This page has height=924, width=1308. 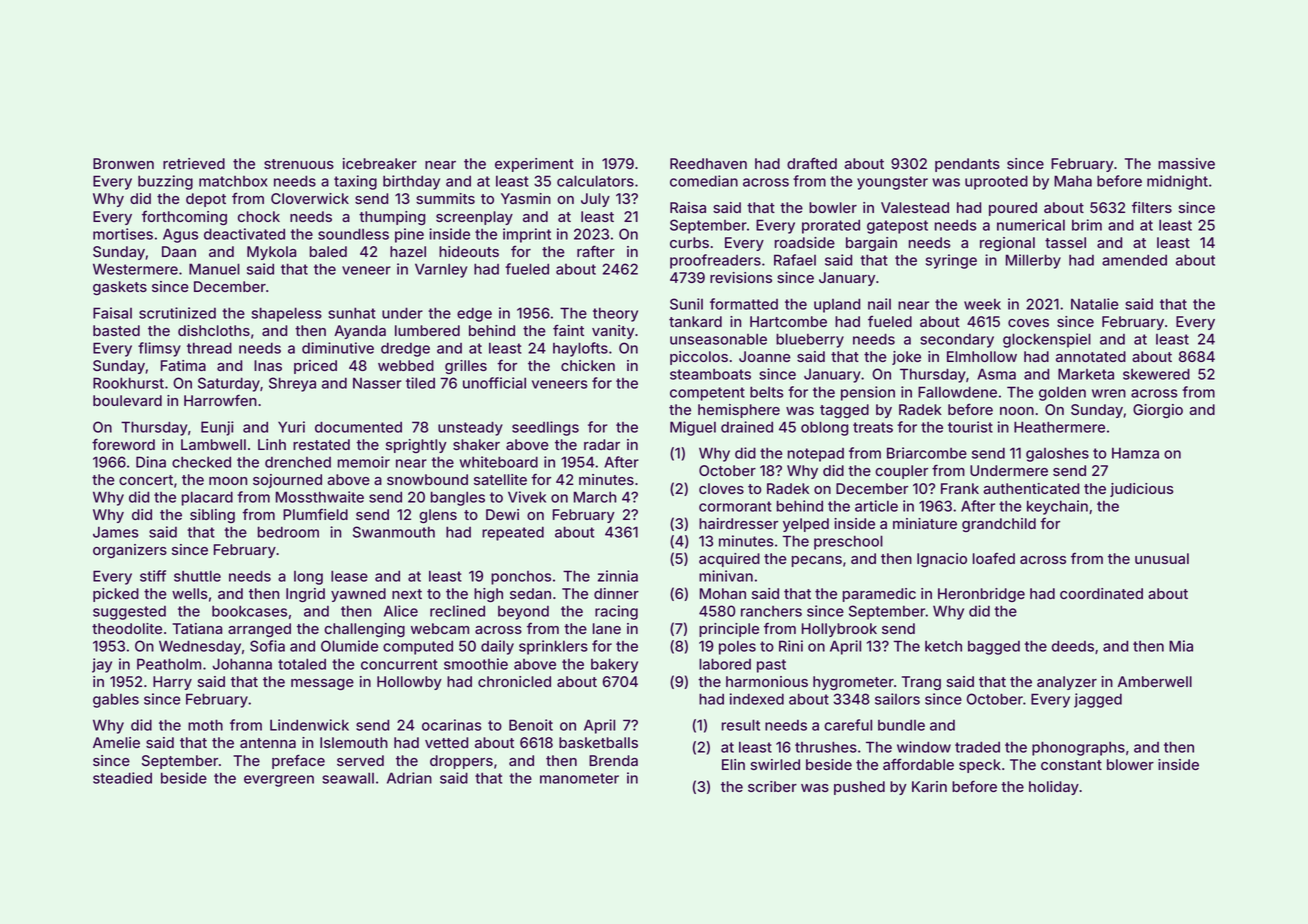 What do you see at coordinates (153, 576) in the page?
I see `stiff` at bounding box center [153, 576].
